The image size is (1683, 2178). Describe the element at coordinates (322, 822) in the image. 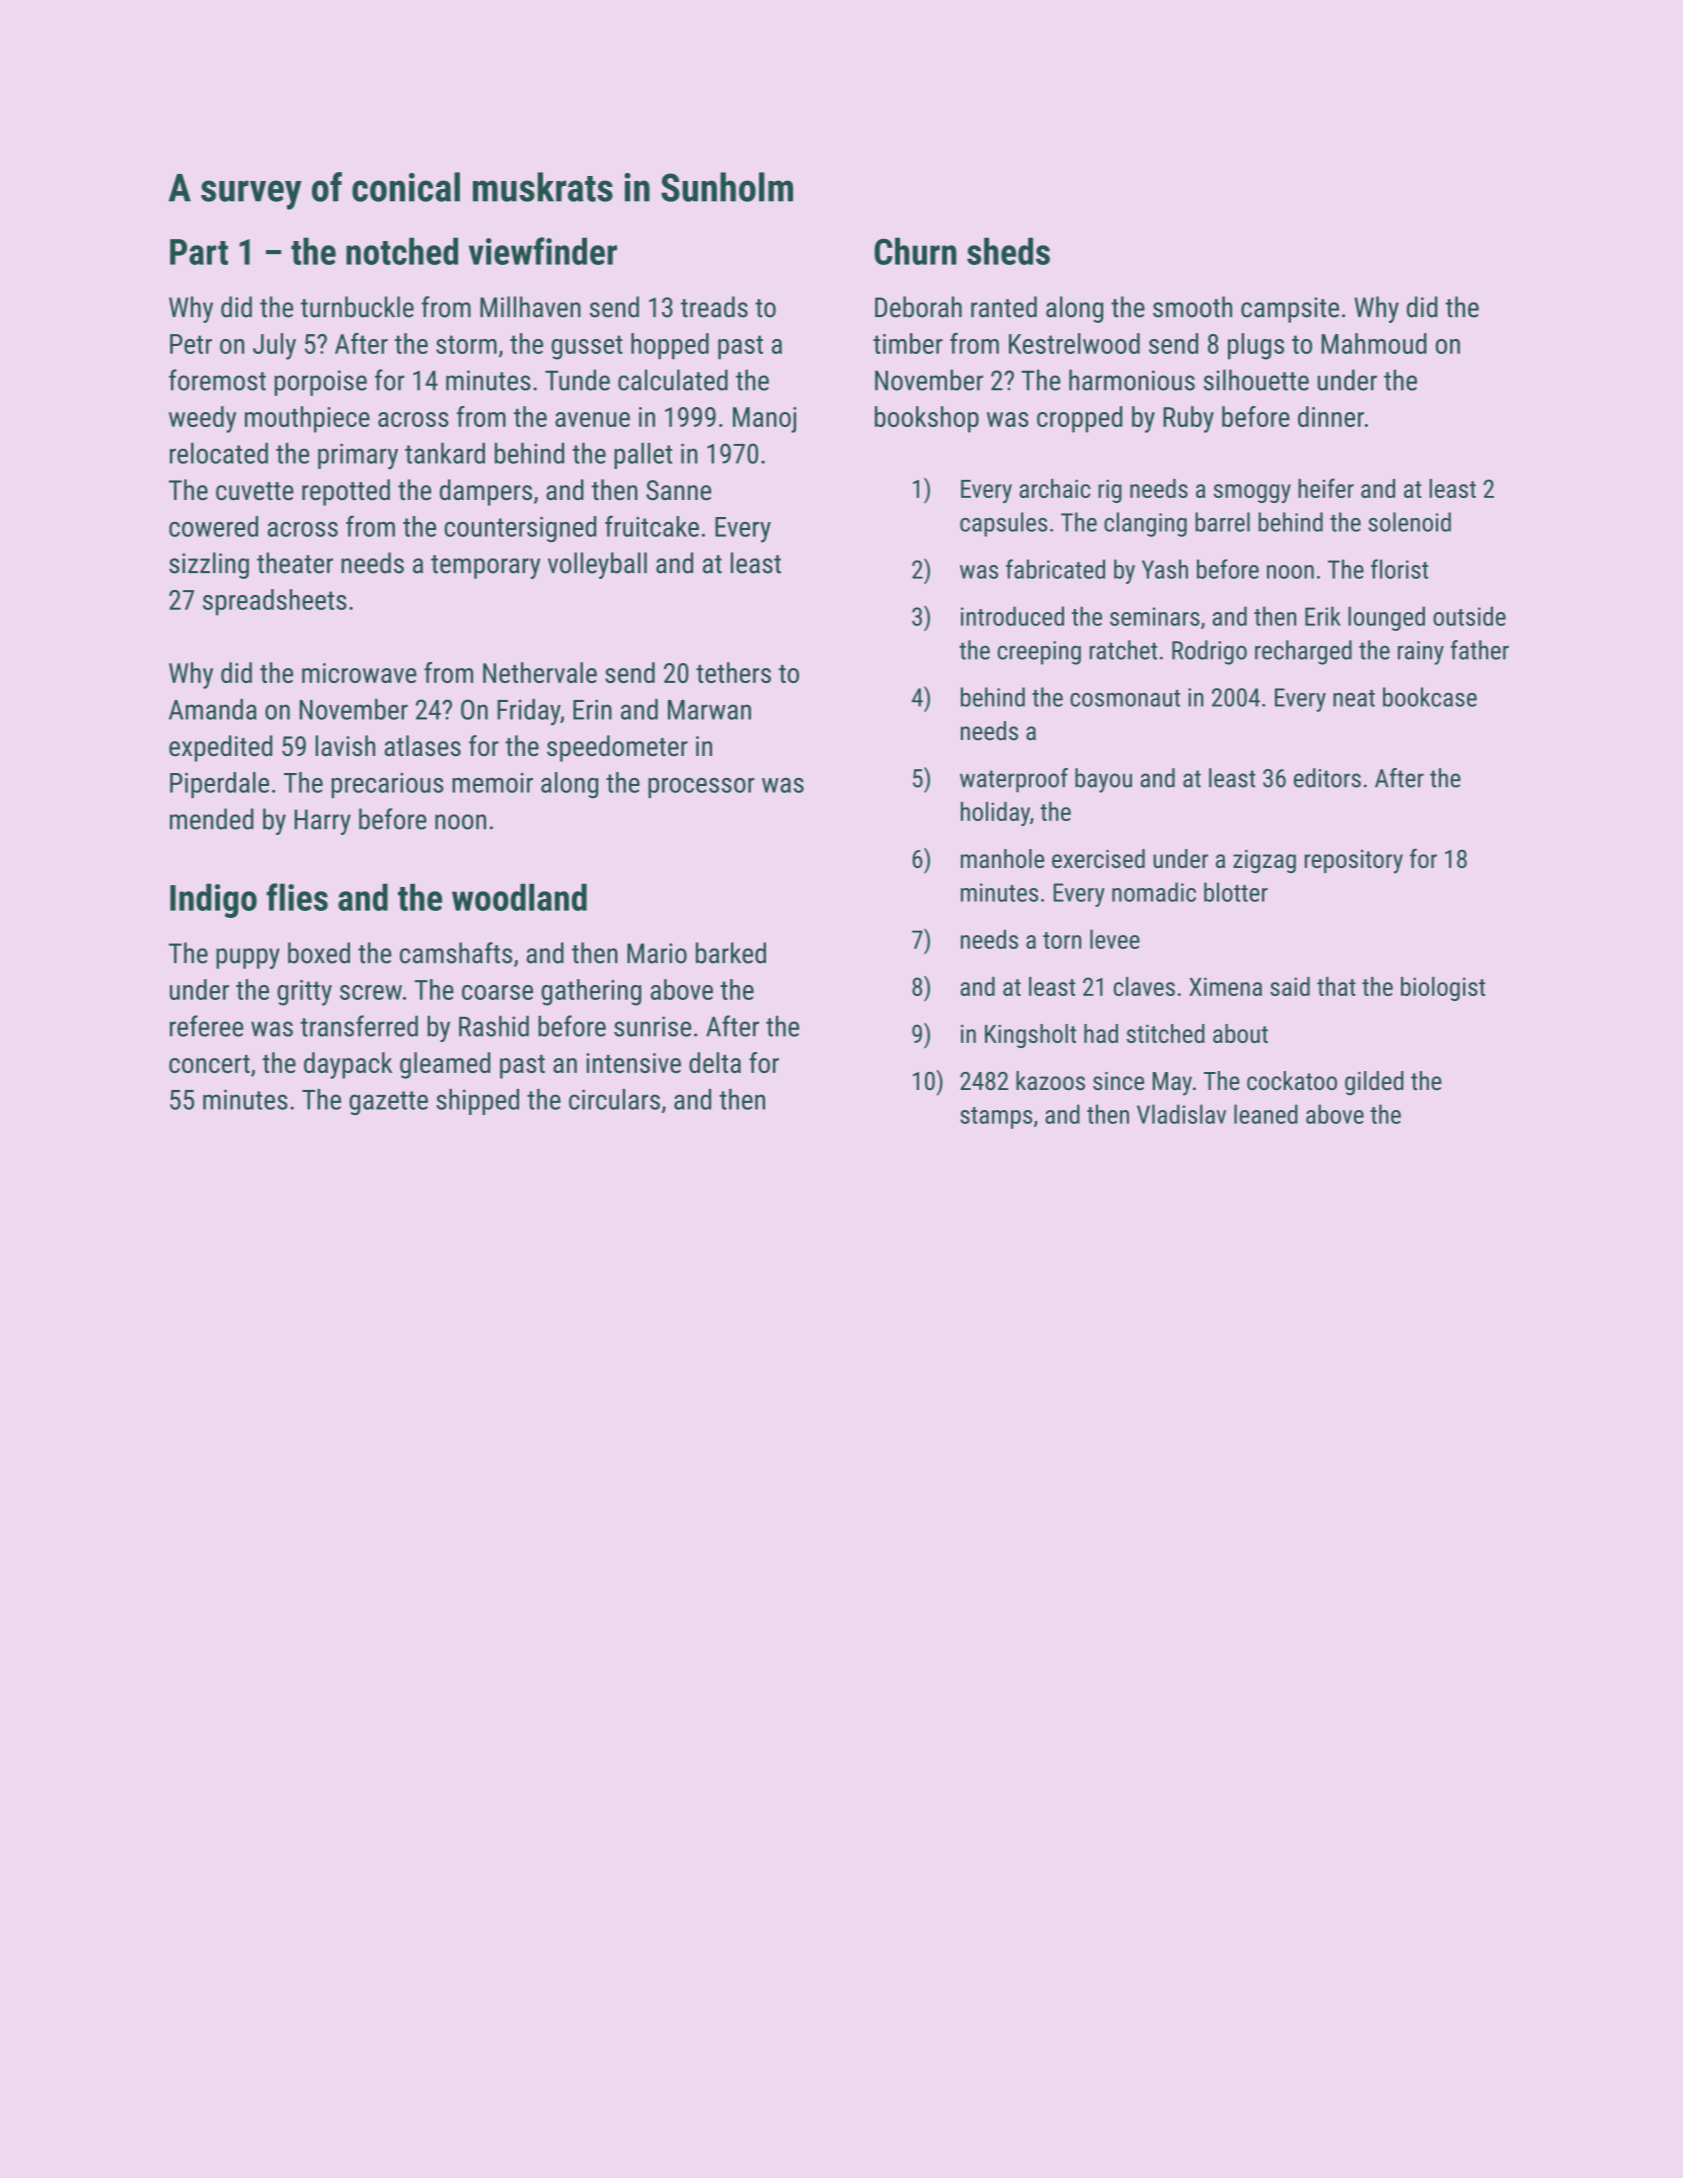

I see `Harry` at that location.
